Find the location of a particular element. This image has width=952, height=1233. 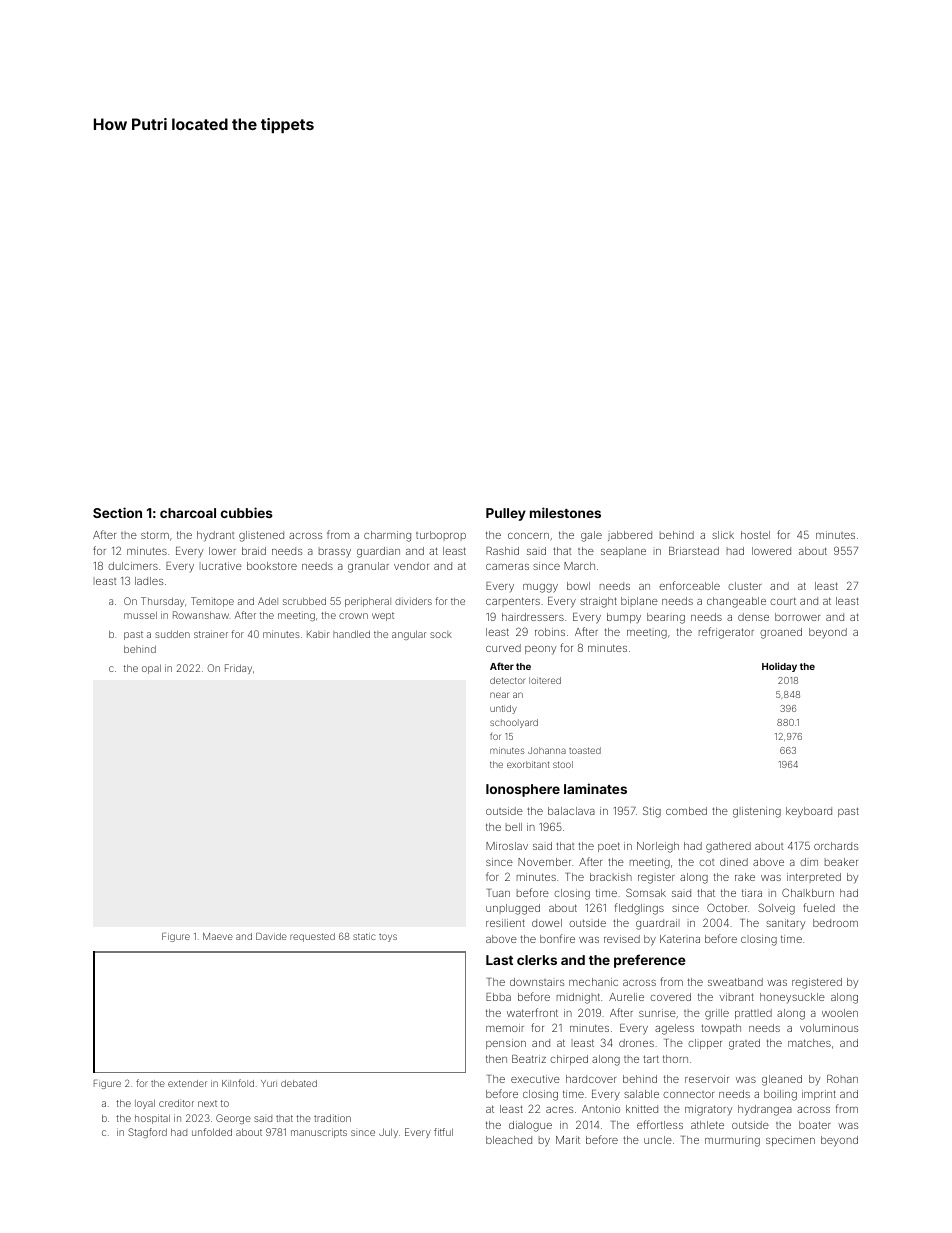

extender is located at coordinates (187, 1083).
